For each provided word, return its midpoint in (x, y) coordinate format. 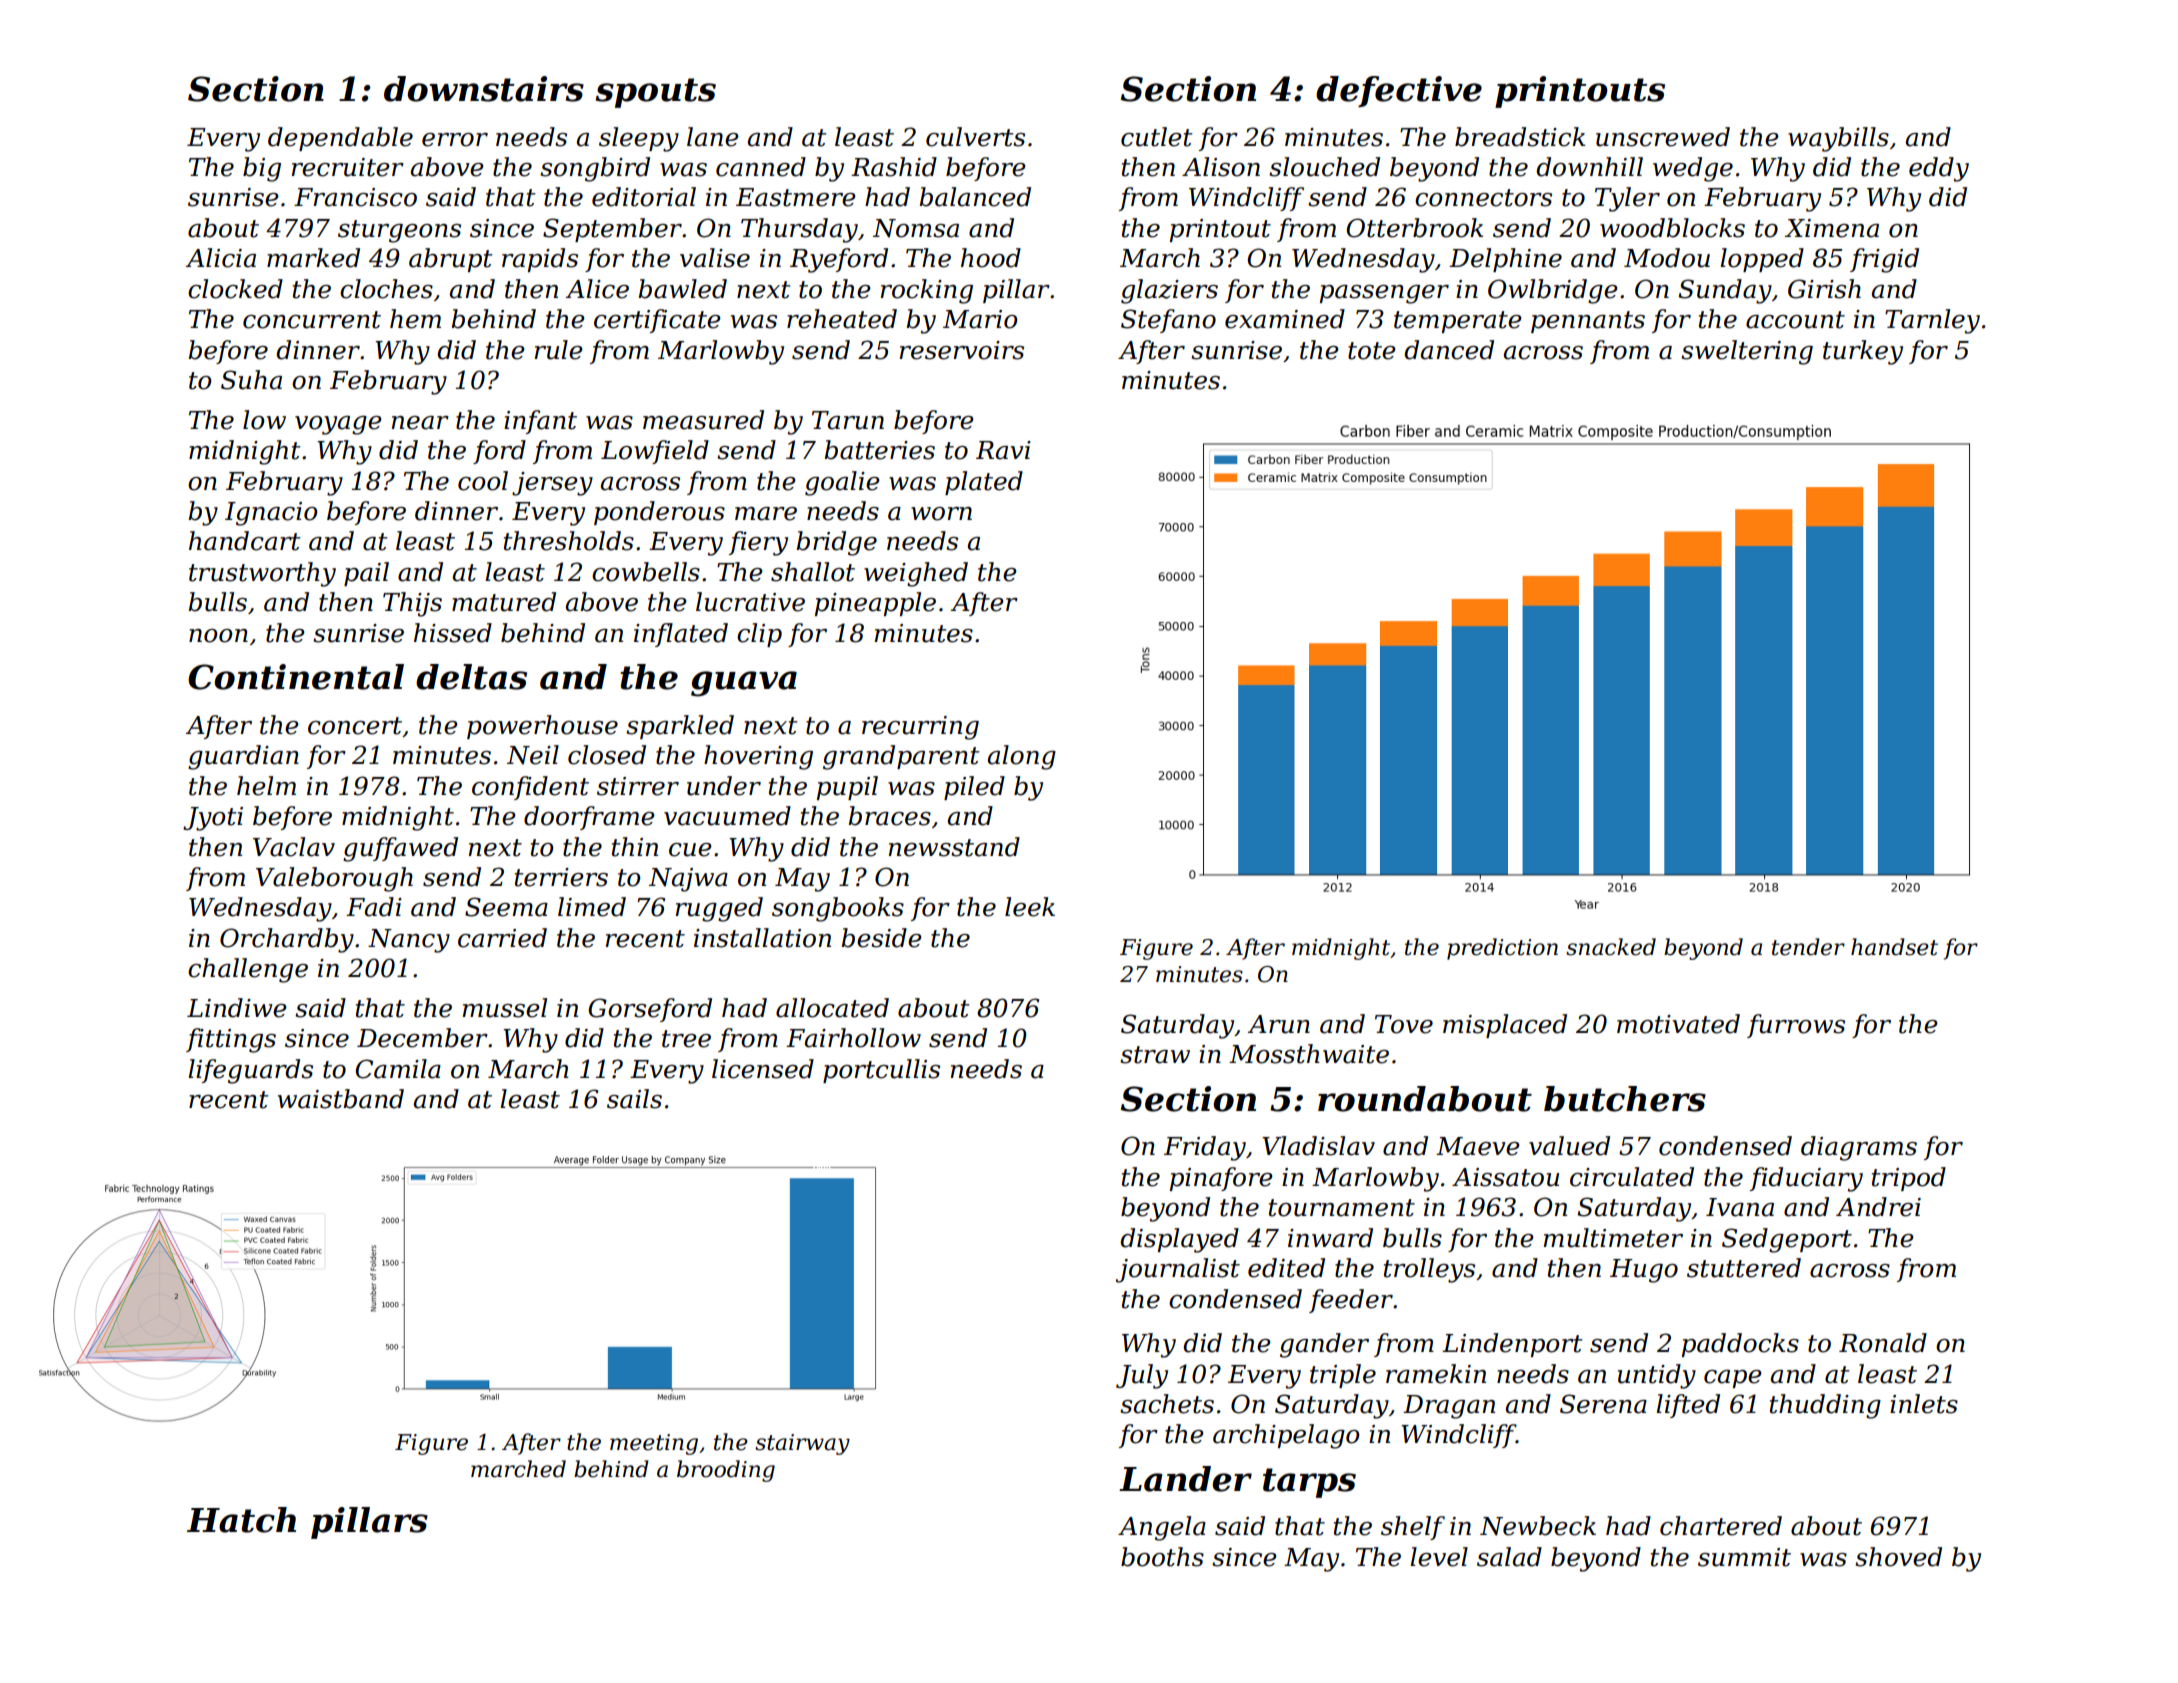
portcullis (881, 1071)
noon (218, 636)
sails (634, 1099)
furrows (1796, 1026)
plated (984, 483)
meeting (654, 1444)
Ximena (1831, 228)
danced (1449, 350)
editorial (644, 197)
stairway (802, 1444)
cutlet (1157, 137)
